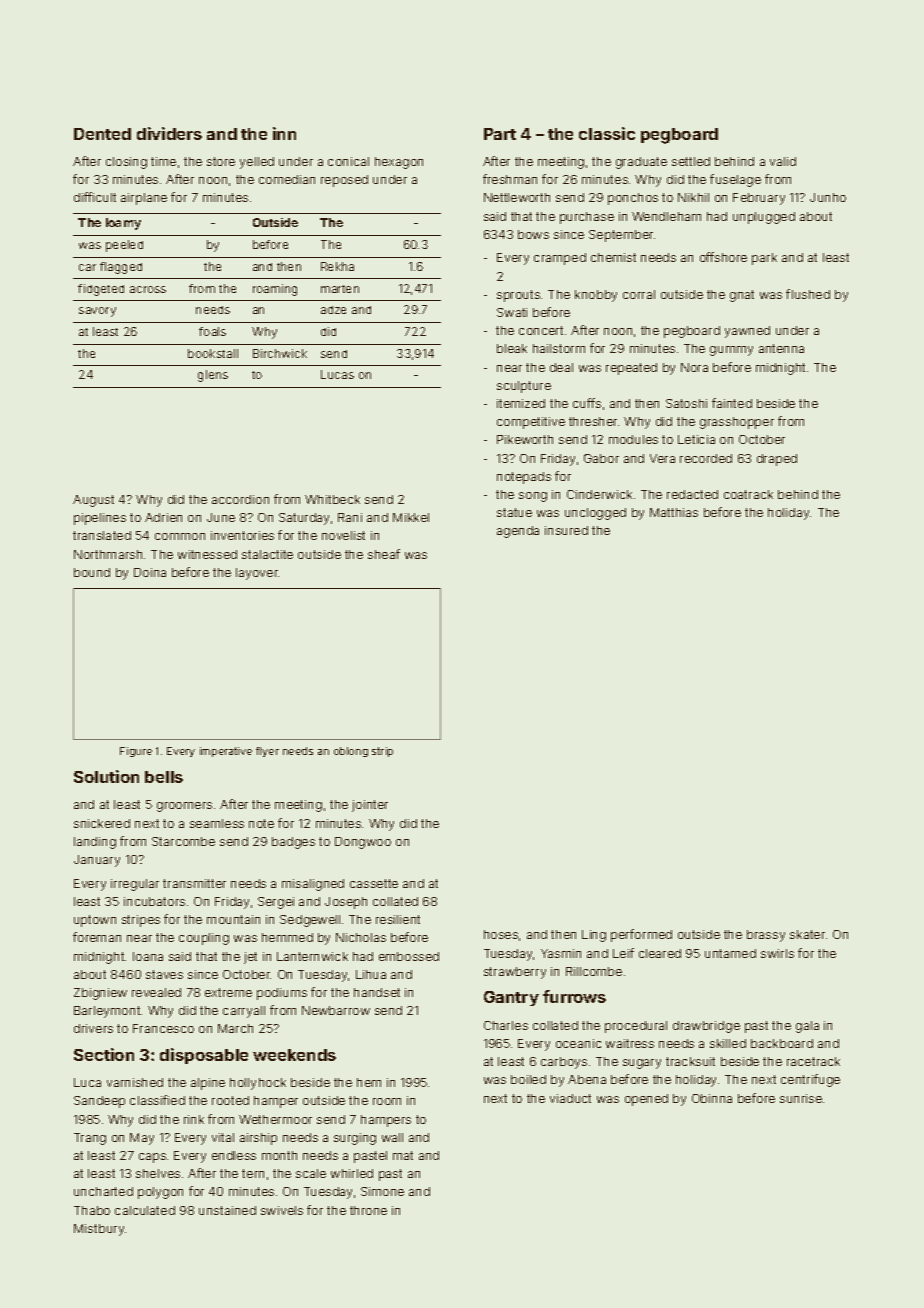  What do you see at coordinates (351, 752) in the document?
I see `oblong` at bounding box center [351, 752].
